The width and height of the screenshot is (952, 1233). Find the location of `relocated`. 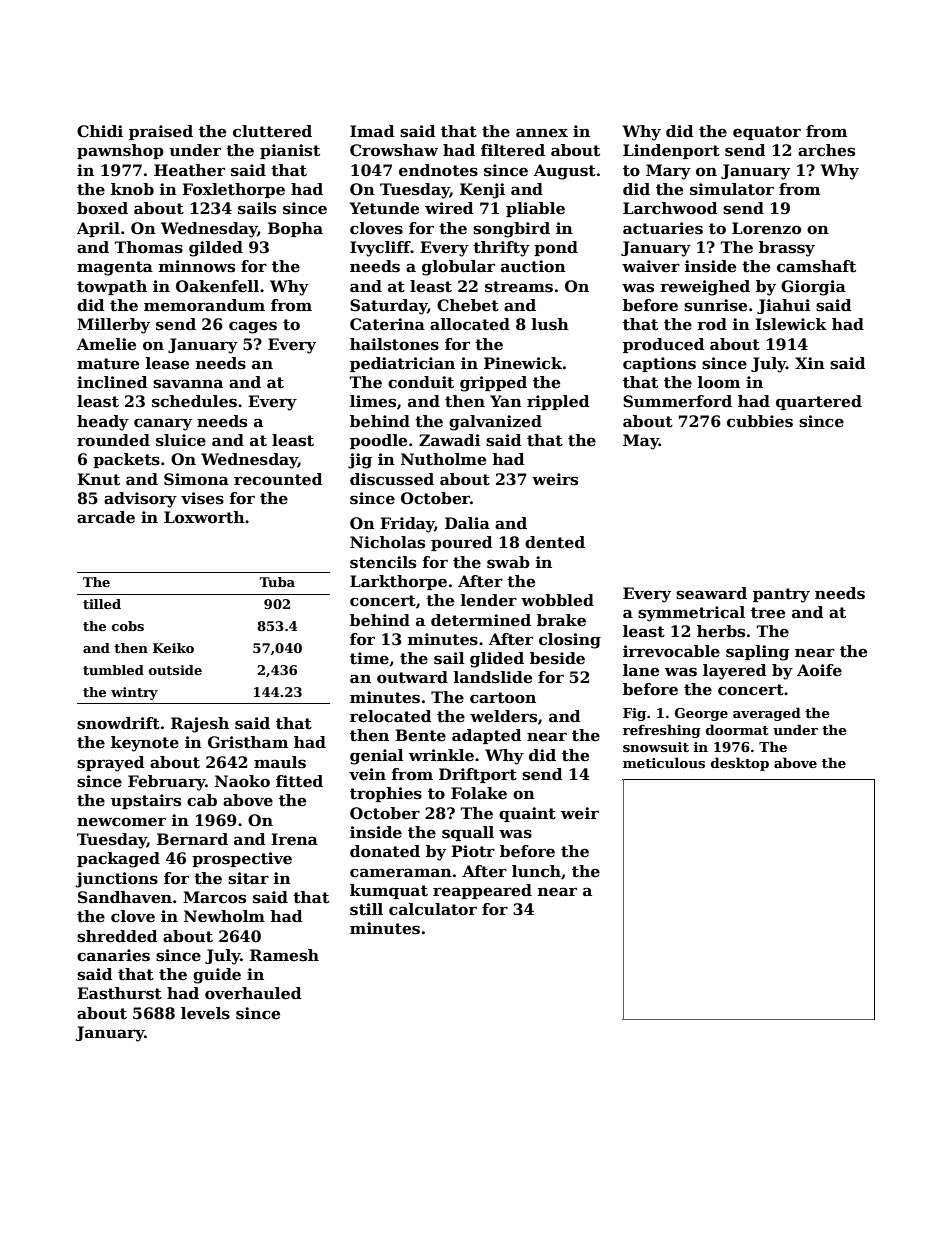

relocated is located at coordinates (391, 716).
